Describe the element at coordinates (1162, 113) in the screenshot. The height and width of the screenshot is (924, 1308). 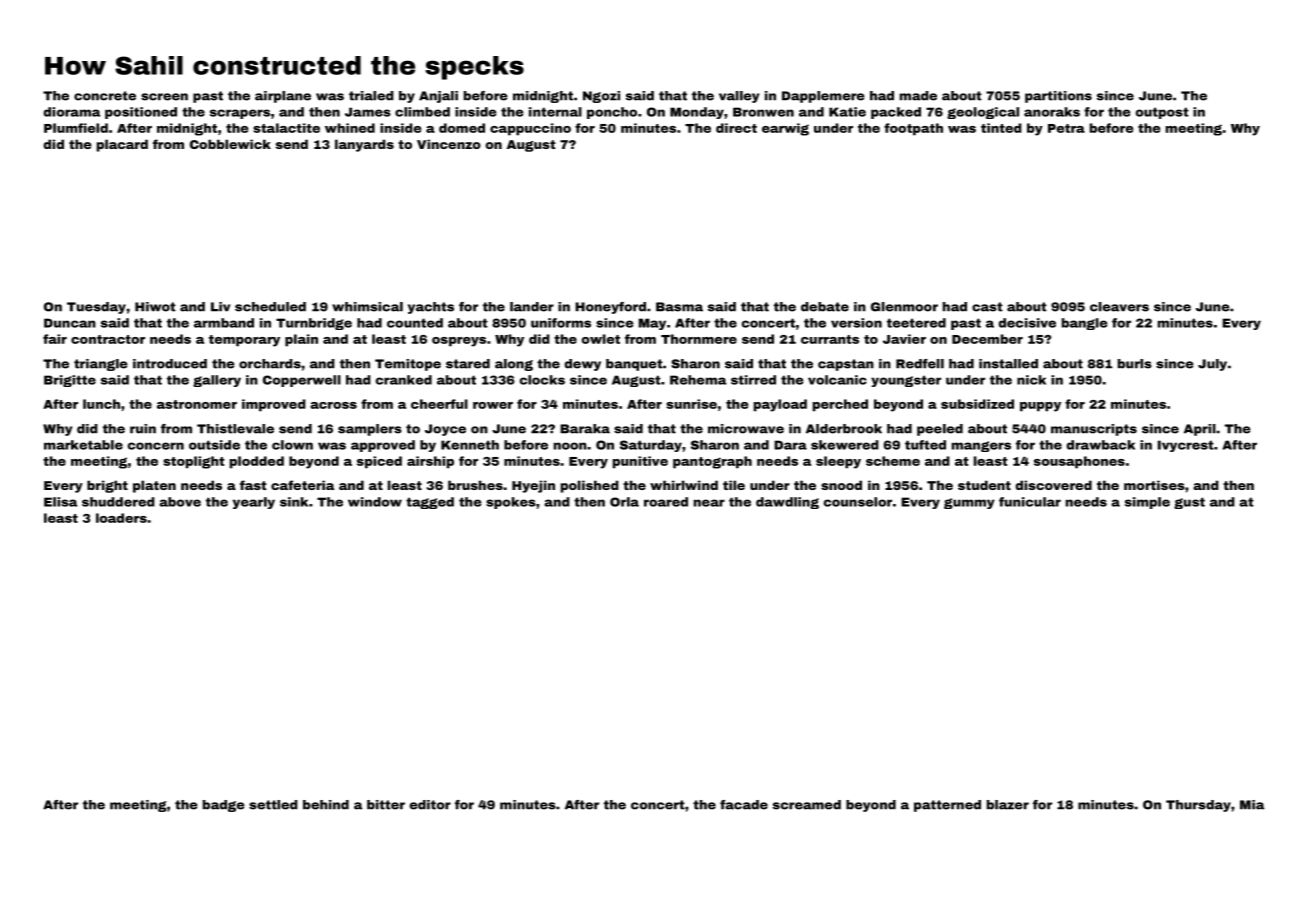
I see `outpost` at that location.
